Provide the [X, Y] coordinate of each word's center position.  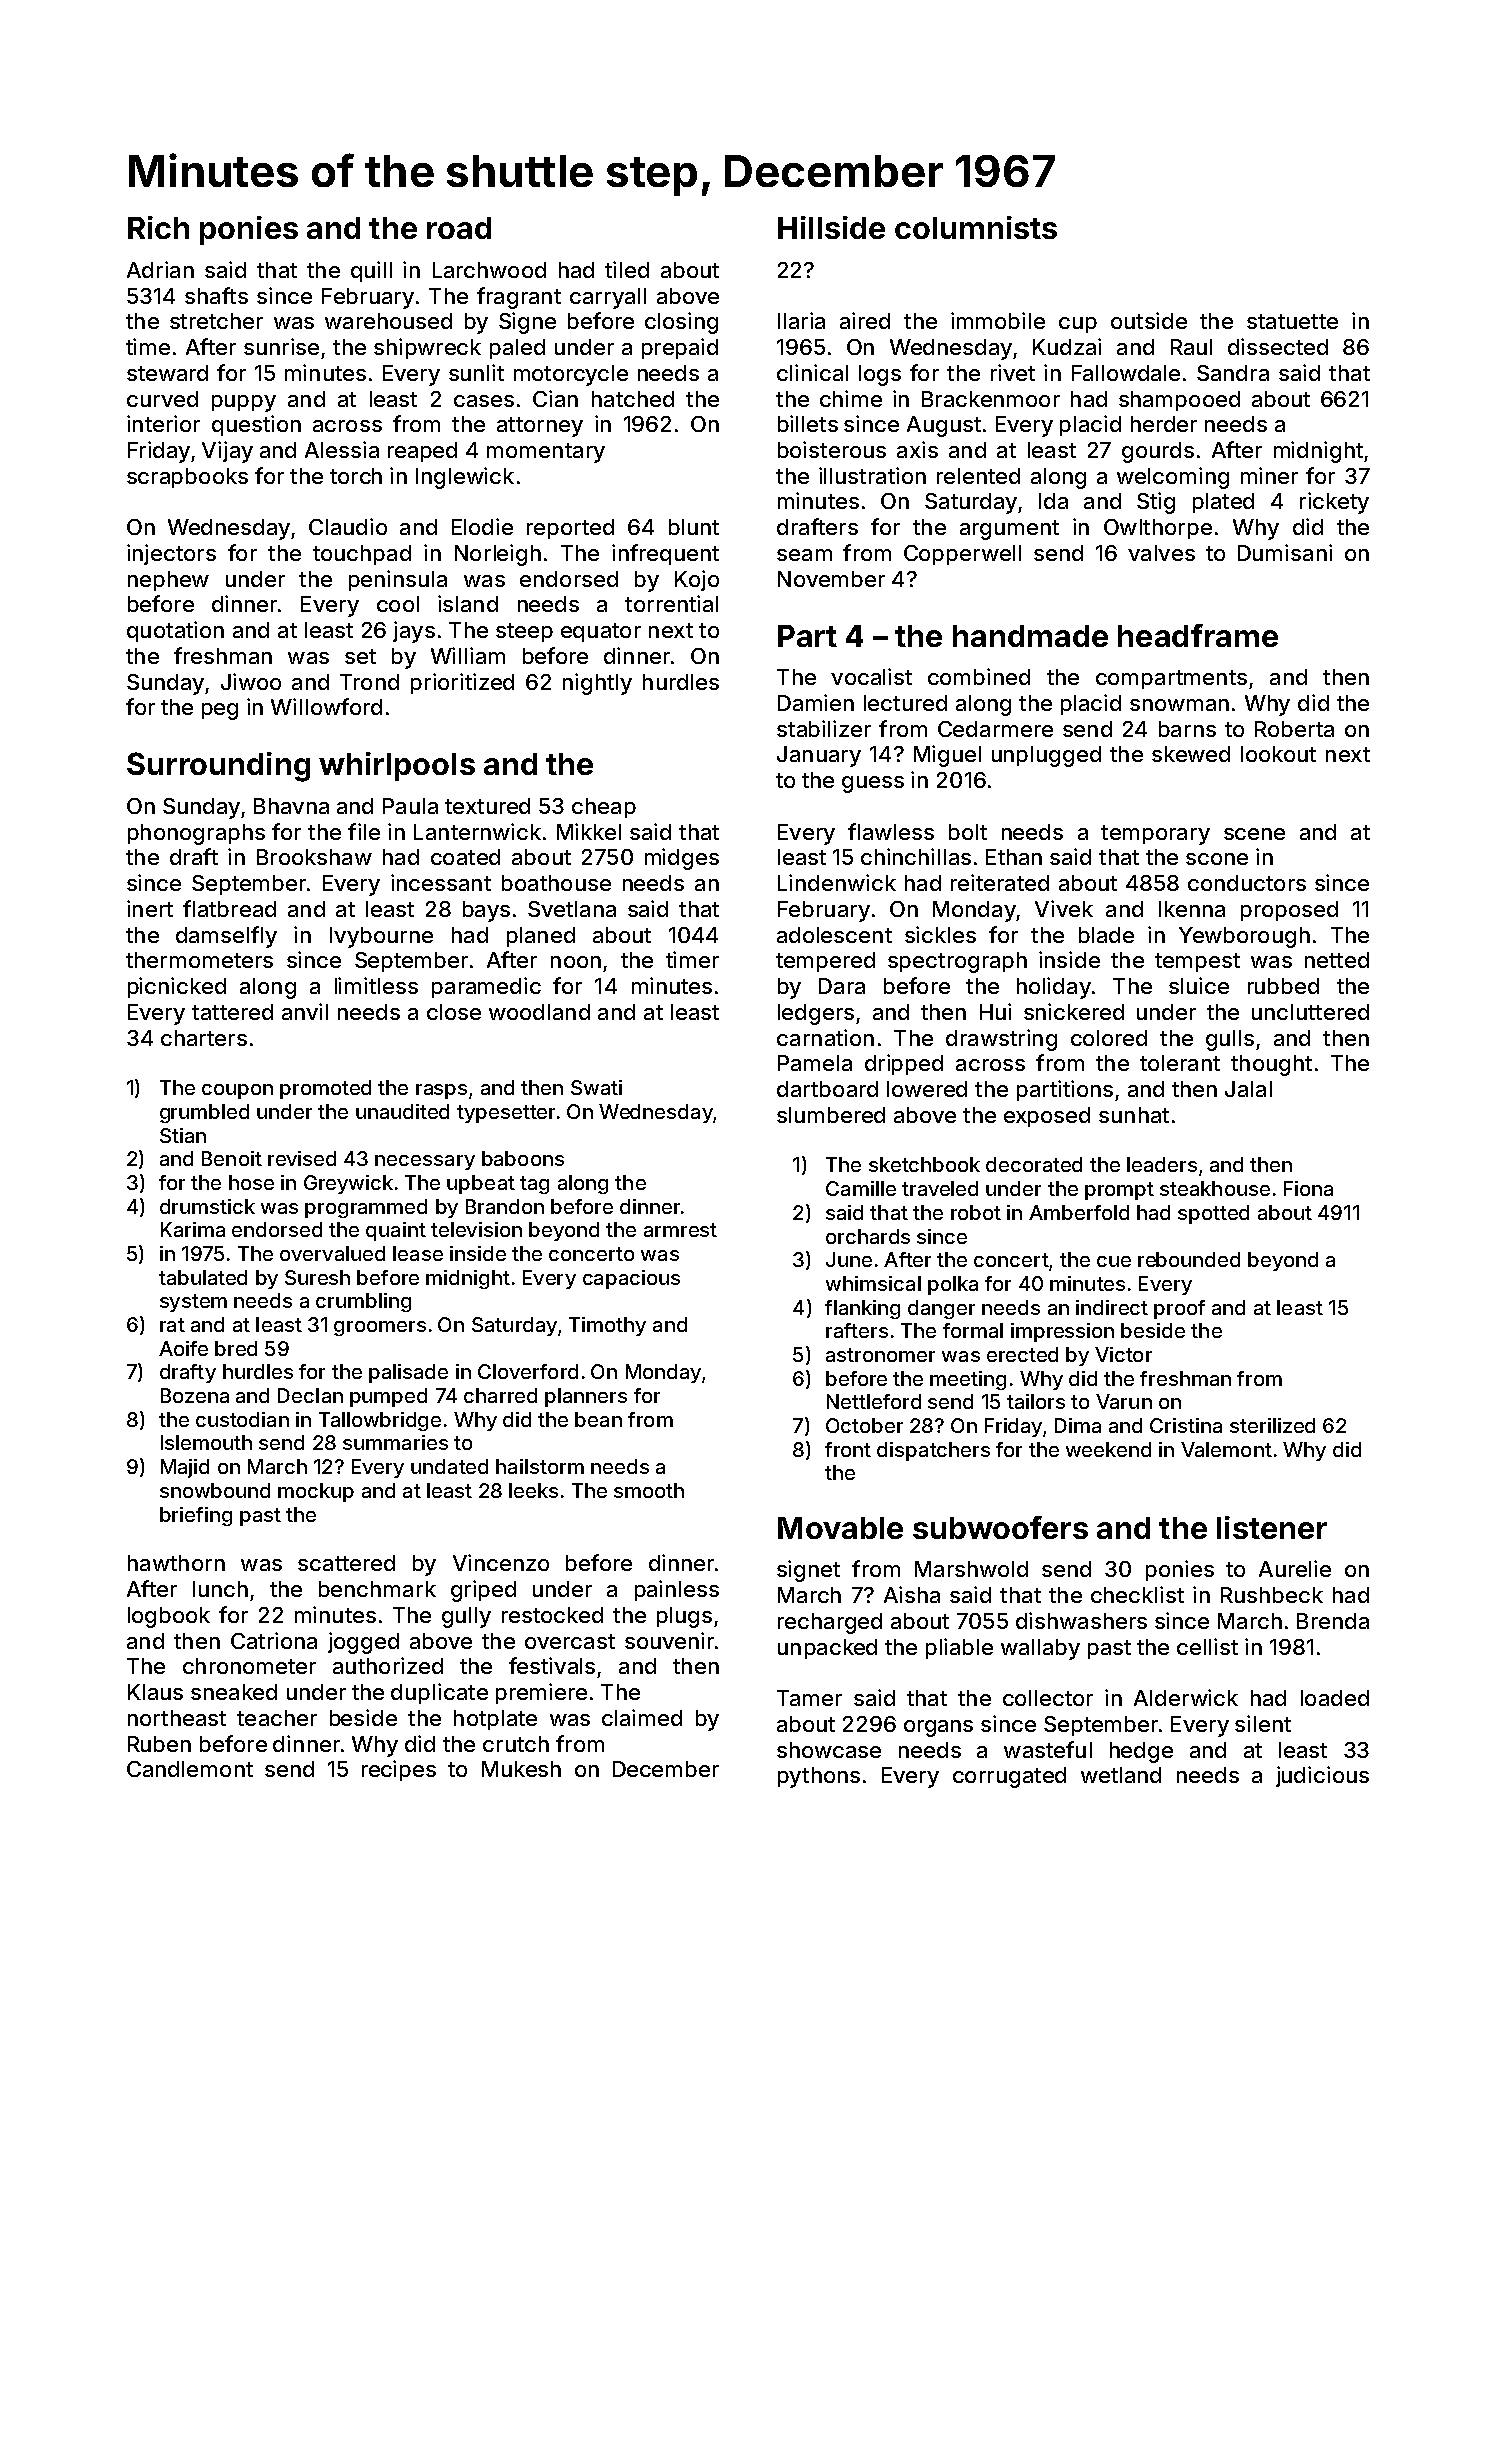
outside [1149, 320]
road [459, 228]
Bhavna [291, 806]
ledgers [816, 1014]
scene [1254, 834]
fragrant [519, 298]
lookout [1278, 754]
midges [682, 859]
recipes [399, 1770]
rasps [441, 1091]
